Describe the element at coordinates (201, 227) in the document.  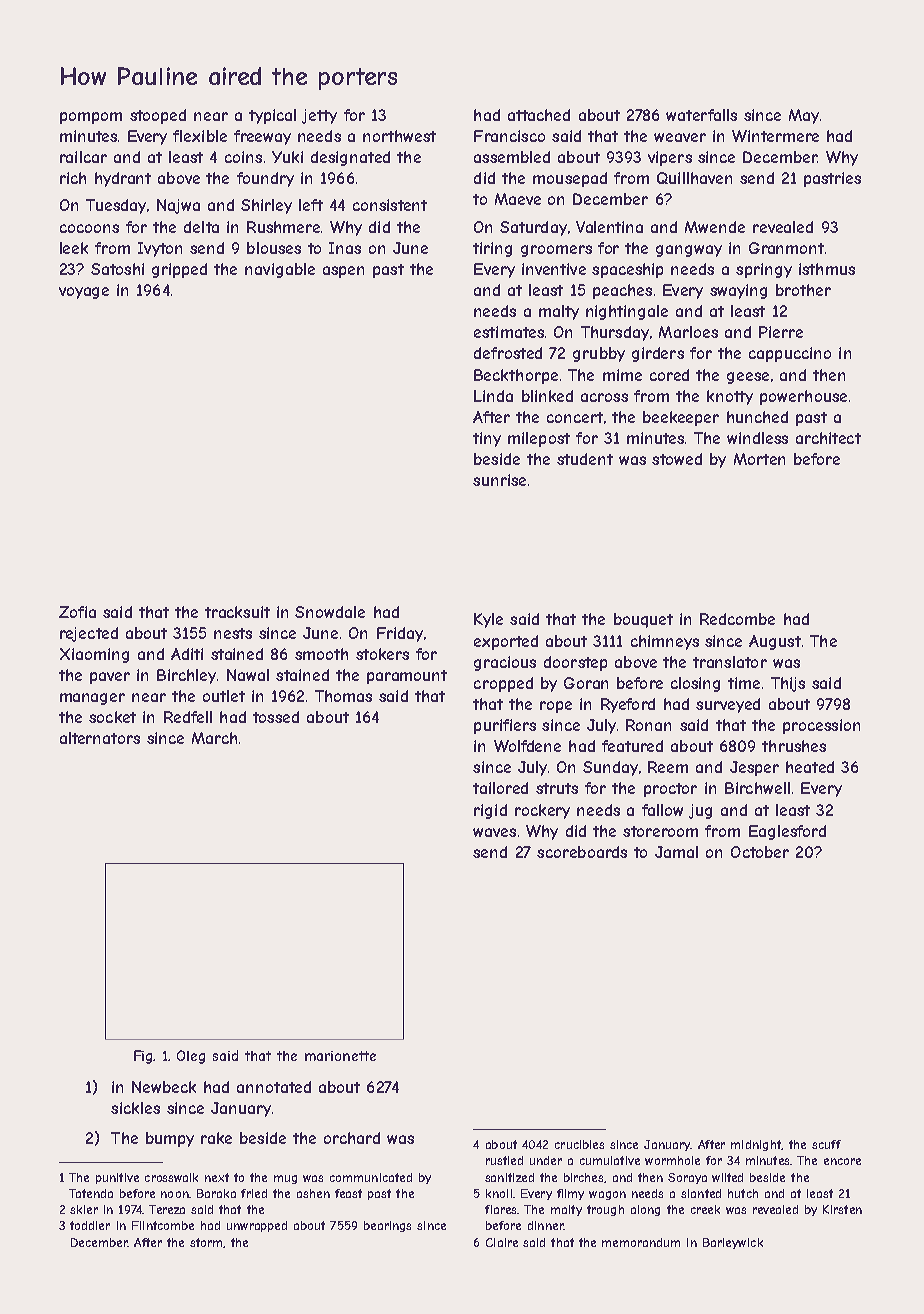
I see `delta` at that location.
